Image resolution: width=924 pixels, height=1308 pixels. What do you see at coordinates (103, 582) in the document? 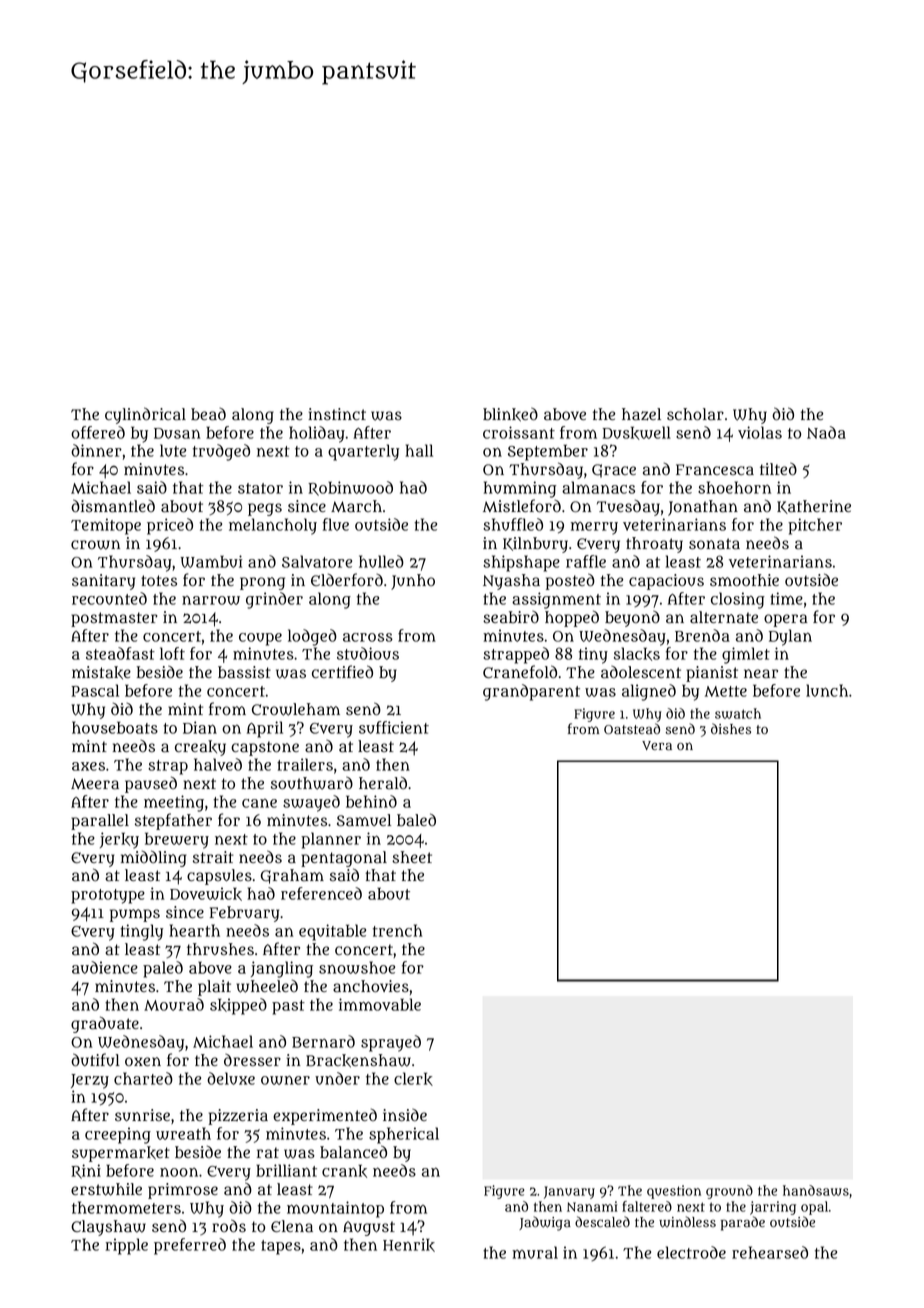
I see `sanitary` at bounding box center [103, 582].
